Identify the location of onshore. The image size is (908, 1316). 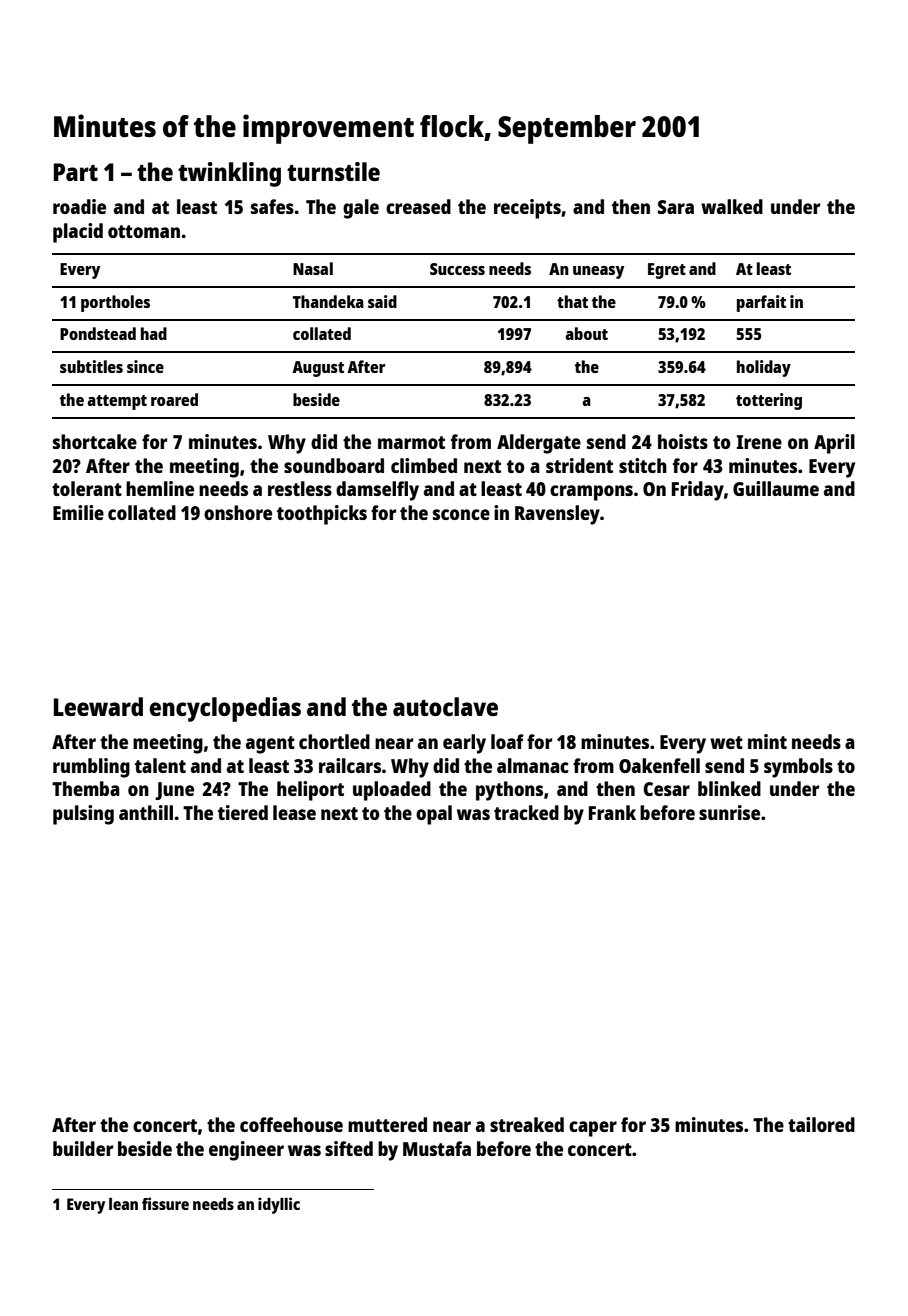
(238, 512).
